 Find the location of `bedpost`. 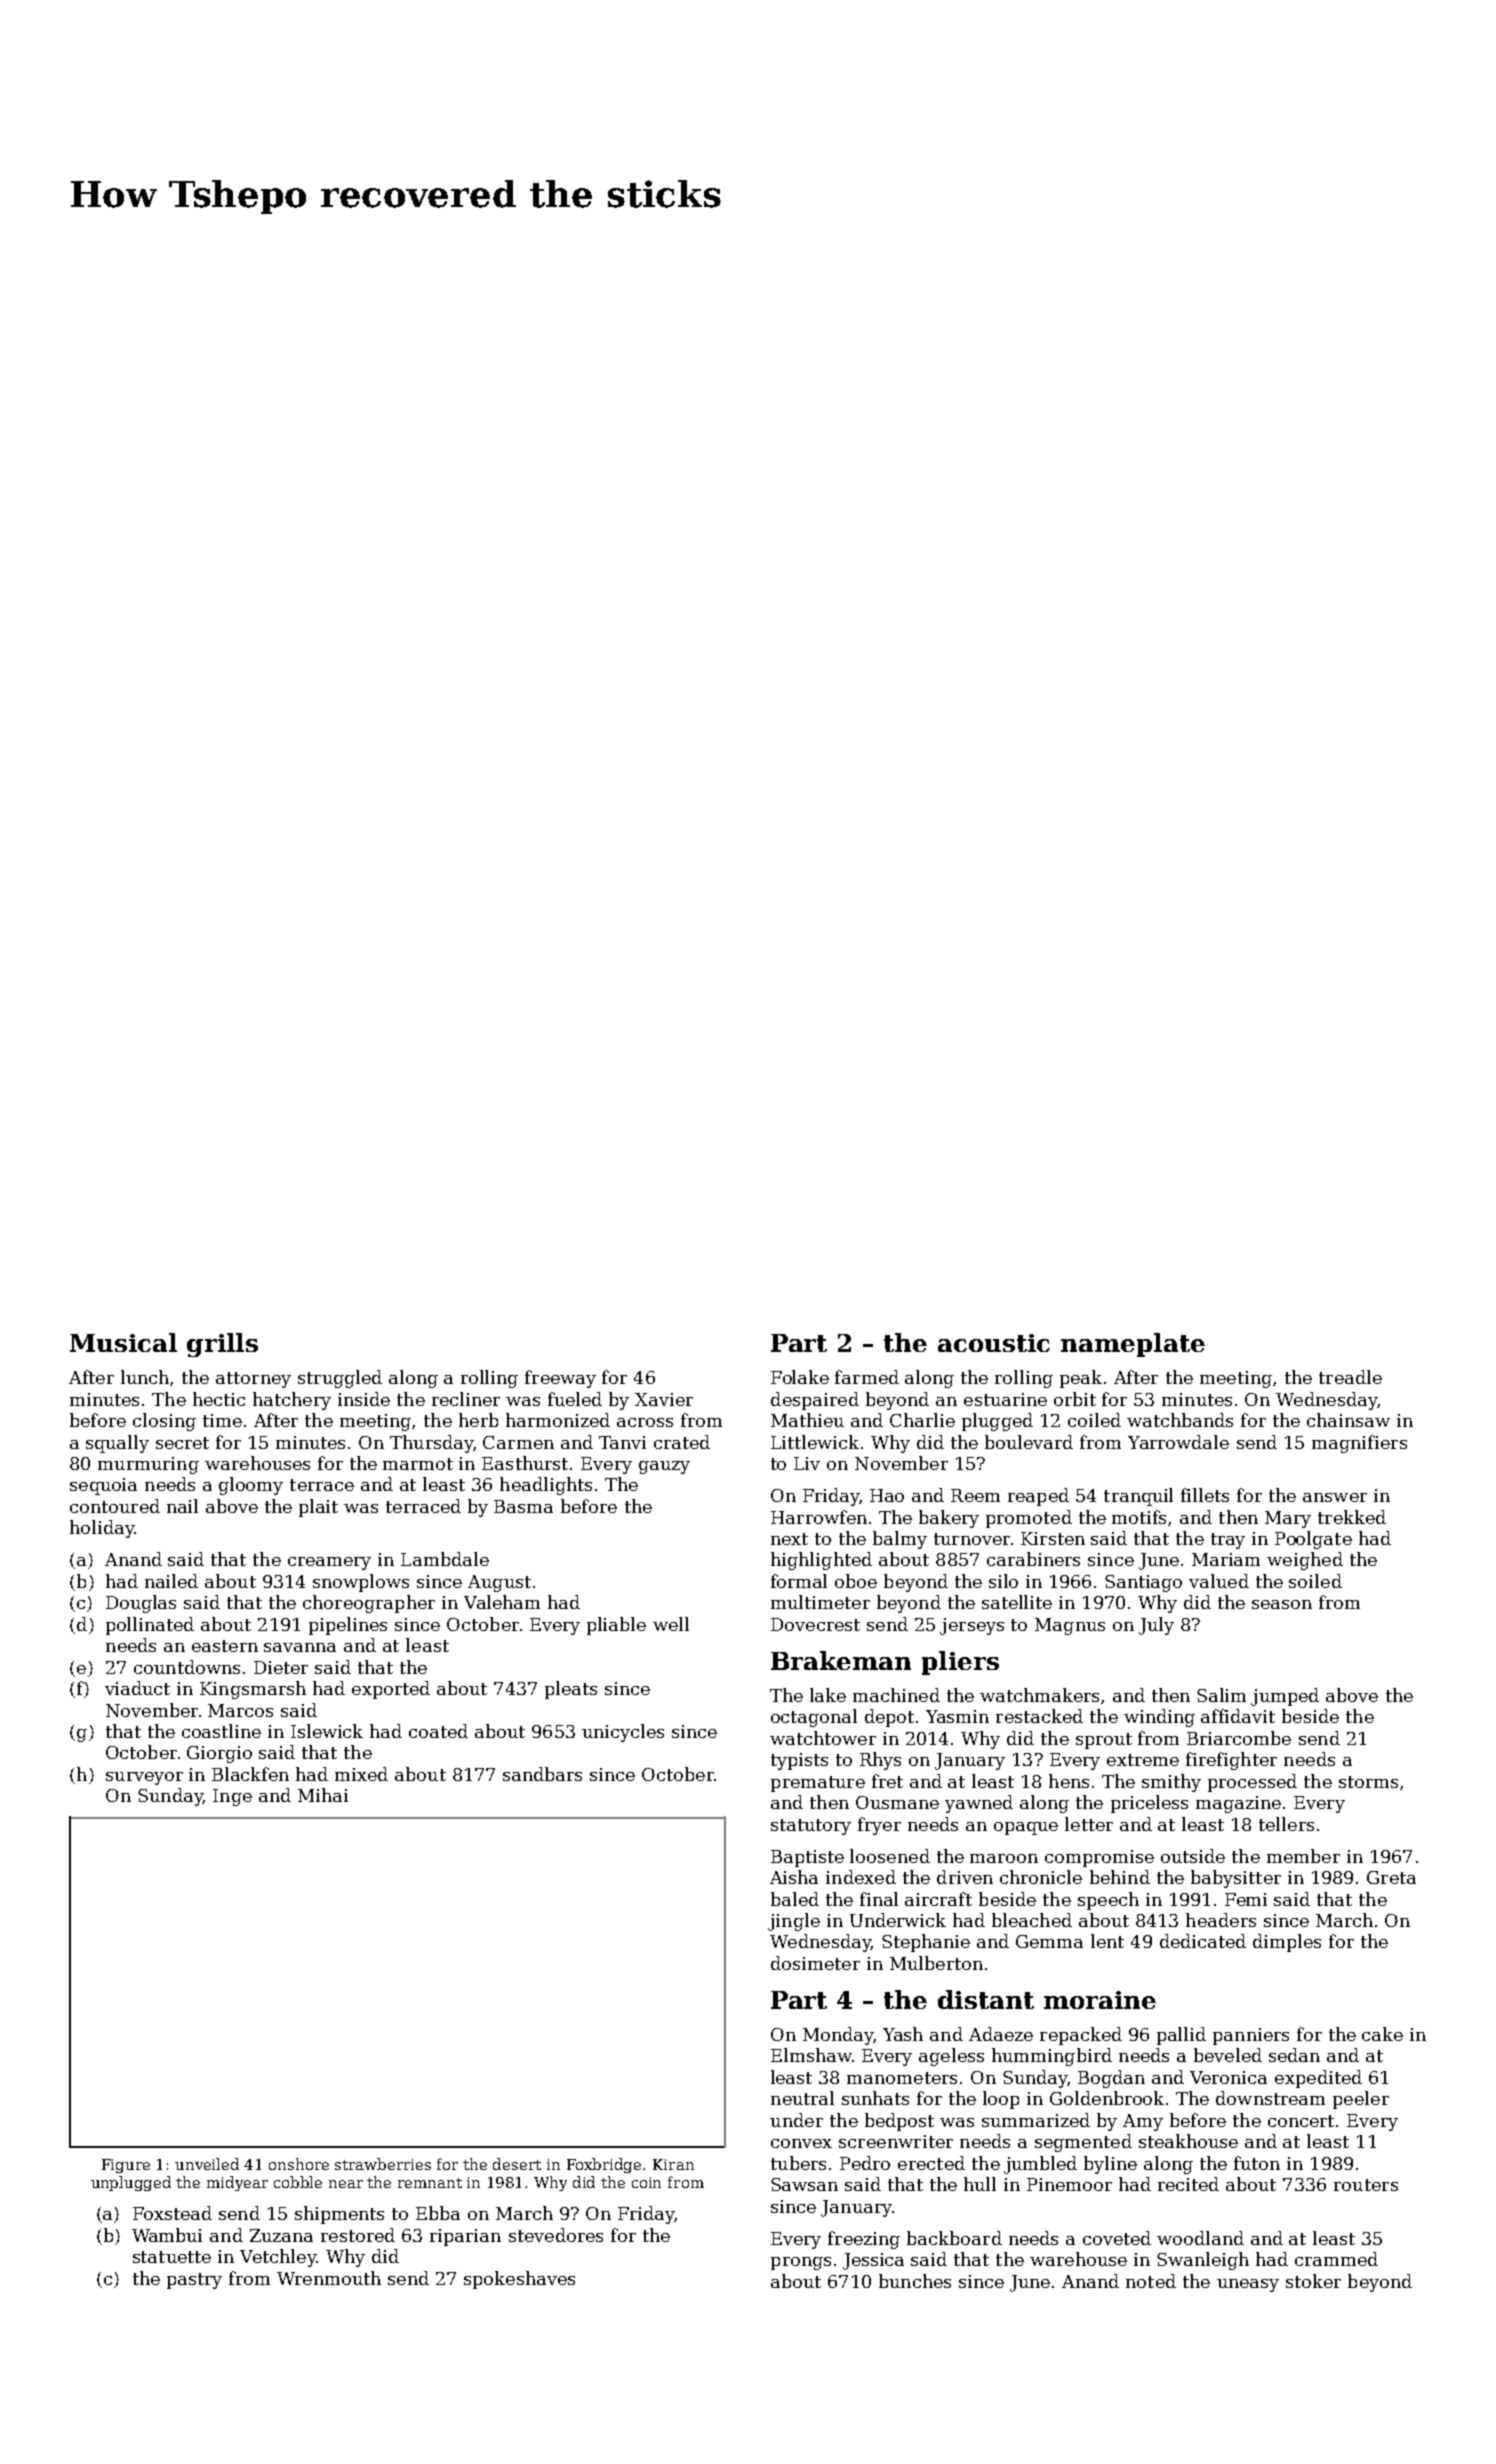

bedpost is located at coordinates (899, 2122).
